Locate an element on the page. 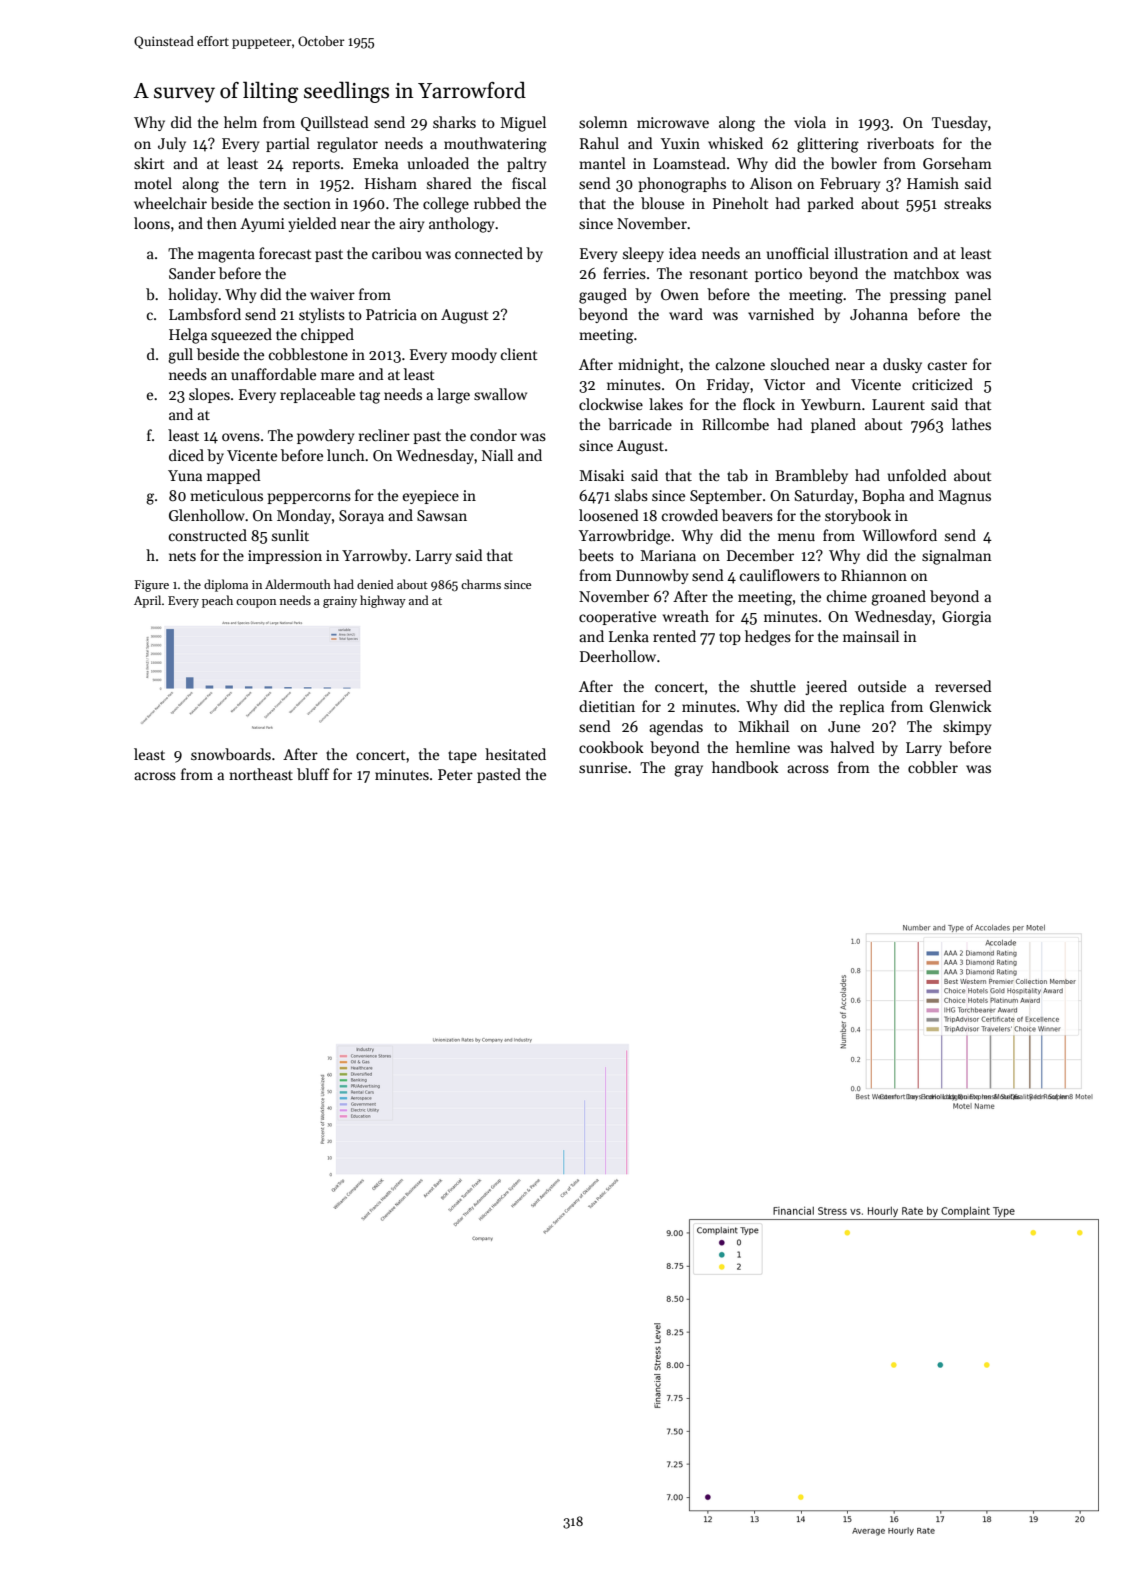  loons is located at coordinates (152, 223).
